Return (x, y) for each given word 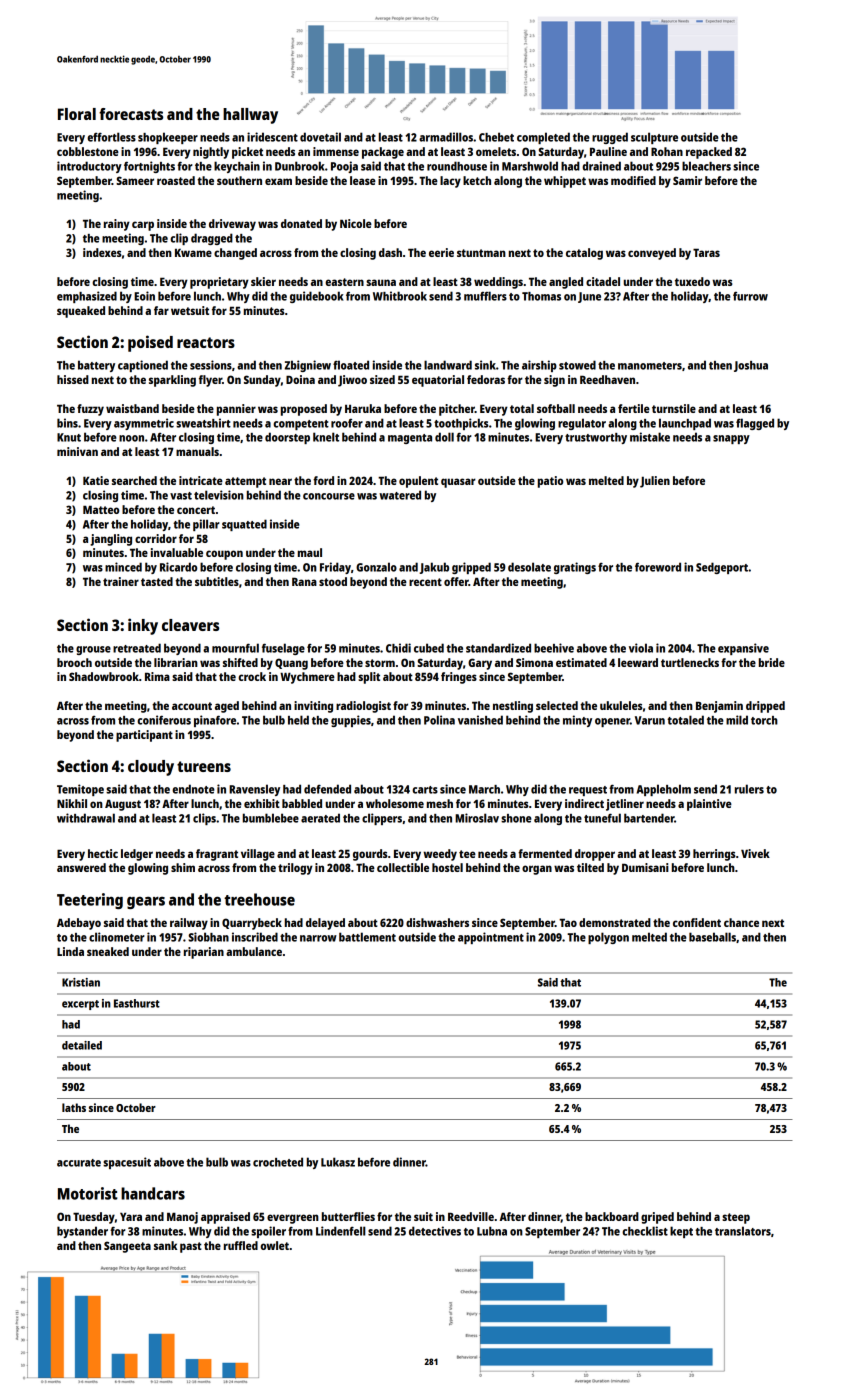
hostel (447, 867)
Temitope (80, 790)
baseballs (712, 937)
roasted (176, 180)
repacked (709, 153)
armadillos (446, 137)
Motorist (88, 1193)
